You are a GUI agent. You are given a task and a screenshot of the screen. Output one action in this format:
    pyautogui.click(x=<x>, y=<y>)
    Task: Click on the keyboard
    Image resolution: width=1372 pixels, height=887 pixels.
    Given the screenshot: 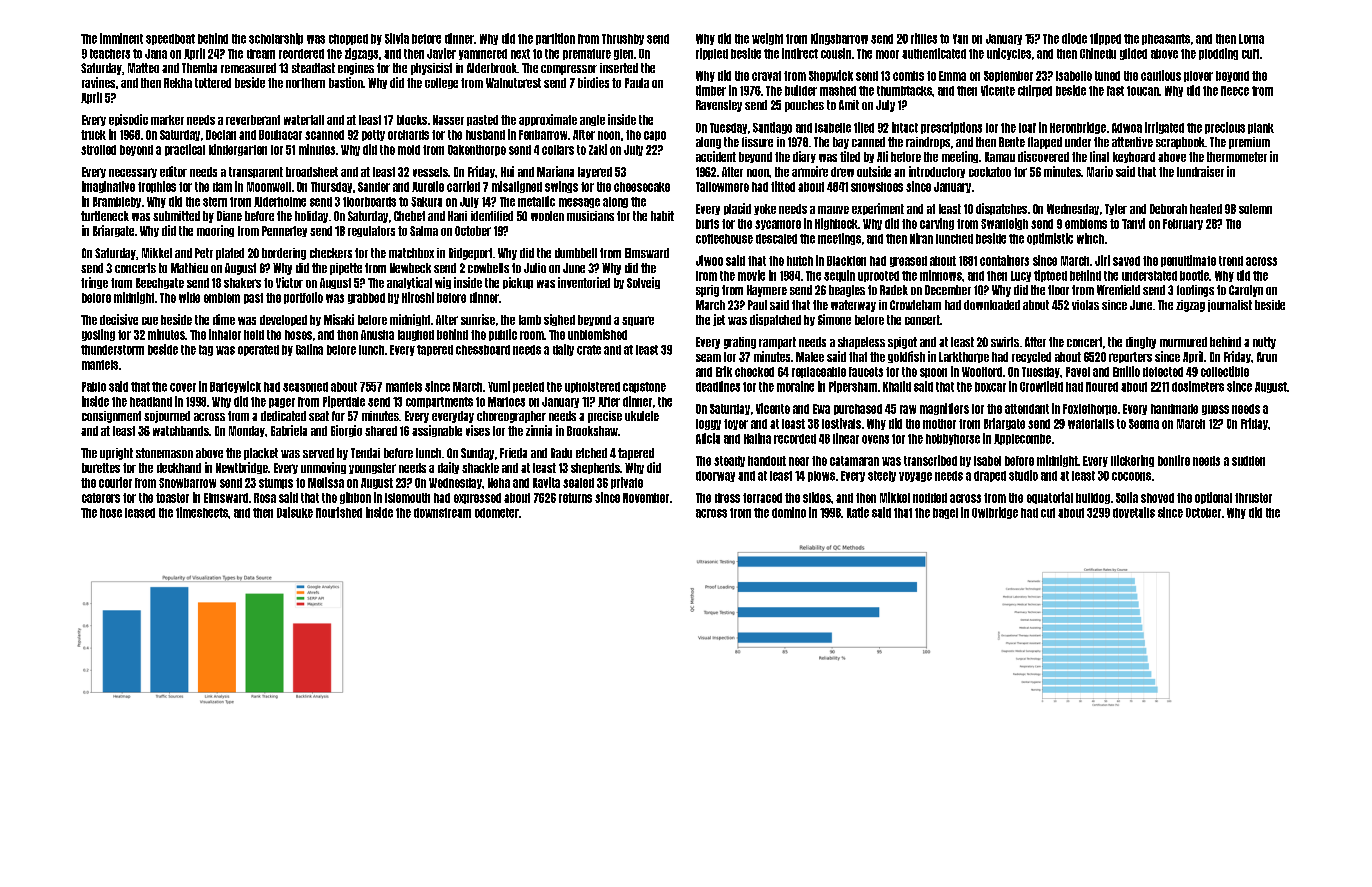 What is the action you would take?
    pyautogui.click(x=1134, y=157)
